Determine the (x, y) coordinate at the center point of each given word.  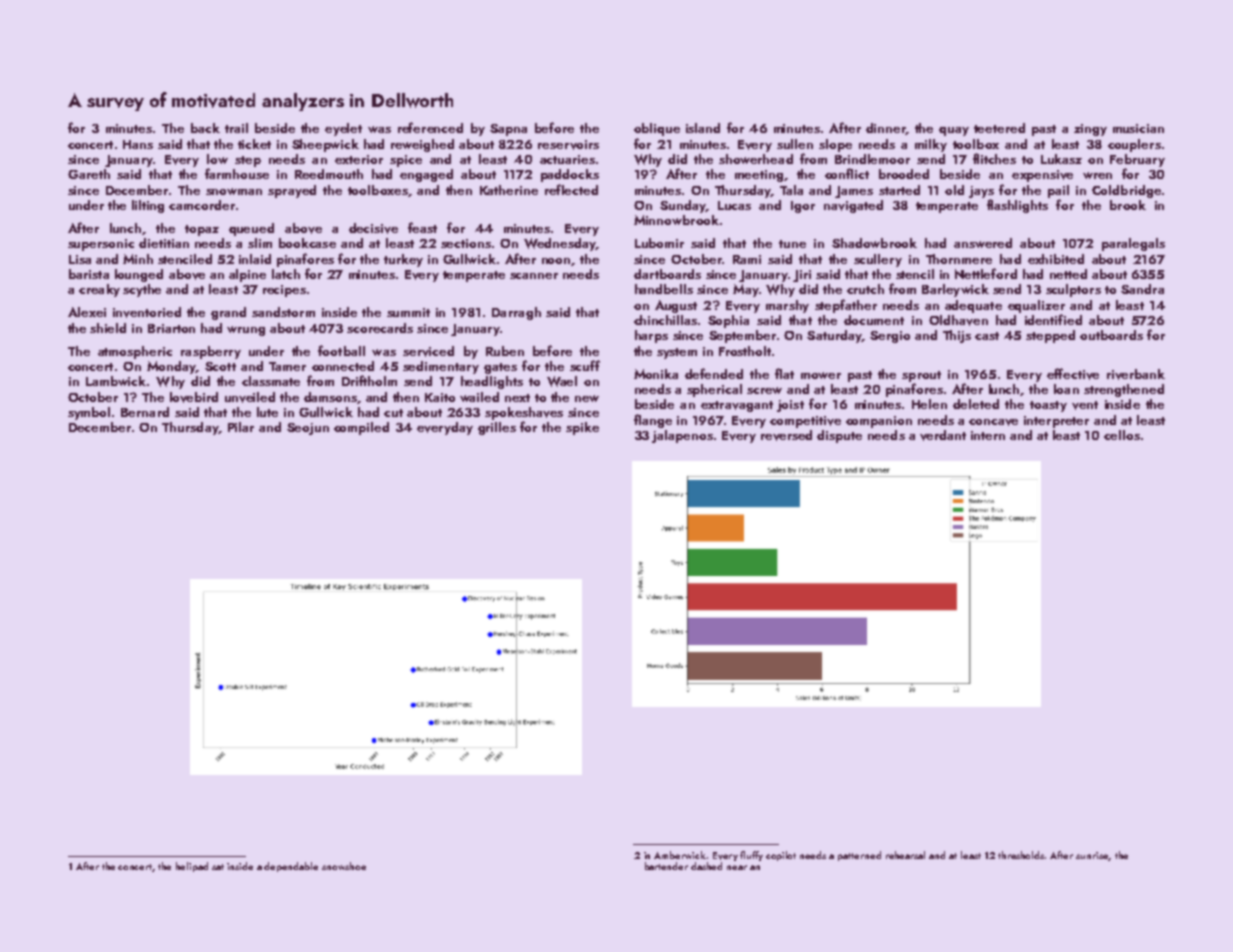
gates (500, 368)
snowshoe (344, 866)
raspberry (211, 352)
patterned (859, 856)
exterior (359, 159)
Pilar (241, 427)
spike (582, 428)
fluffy (751, 856)
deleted (976, 404)
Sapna (508, 130)
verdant (943, 435)
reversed (786, 435)
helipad (192, 867)
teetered (999, 128)
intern (988, 435)
